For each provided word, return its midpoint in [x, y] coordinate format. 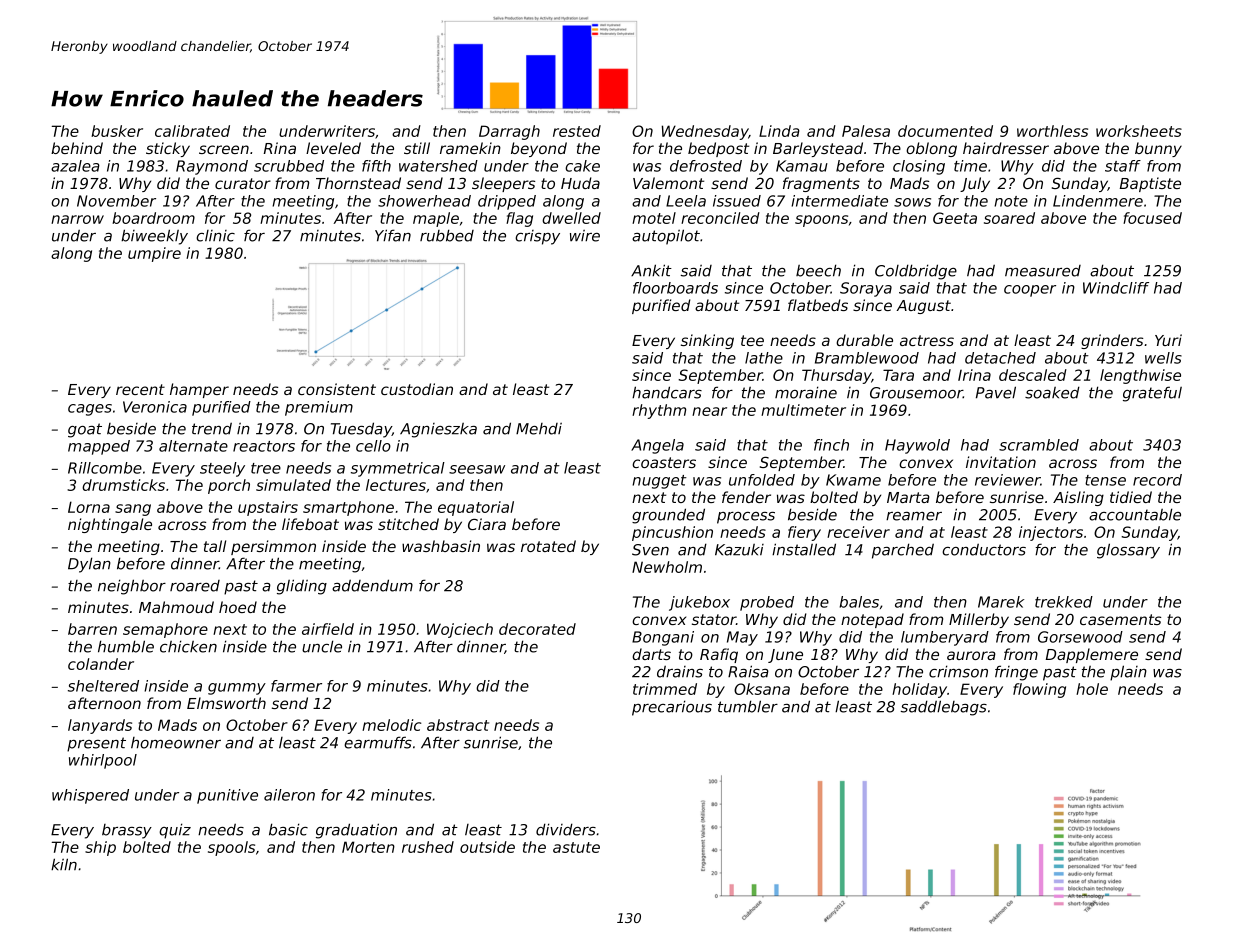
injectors [1051, 533]
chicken [188, 646]
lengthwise [1140, 376]
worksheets [1139, 131]
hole [1092, 689]
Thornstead [358, 183]
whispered [90, 796]
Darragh [509, 132]
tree [266, 468]
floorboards [675, 288]
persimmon [273, 547]
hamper [199, 390]
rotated [548, 546]
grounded [668, 516]
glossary [1128, 551]
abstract [458, 725]
